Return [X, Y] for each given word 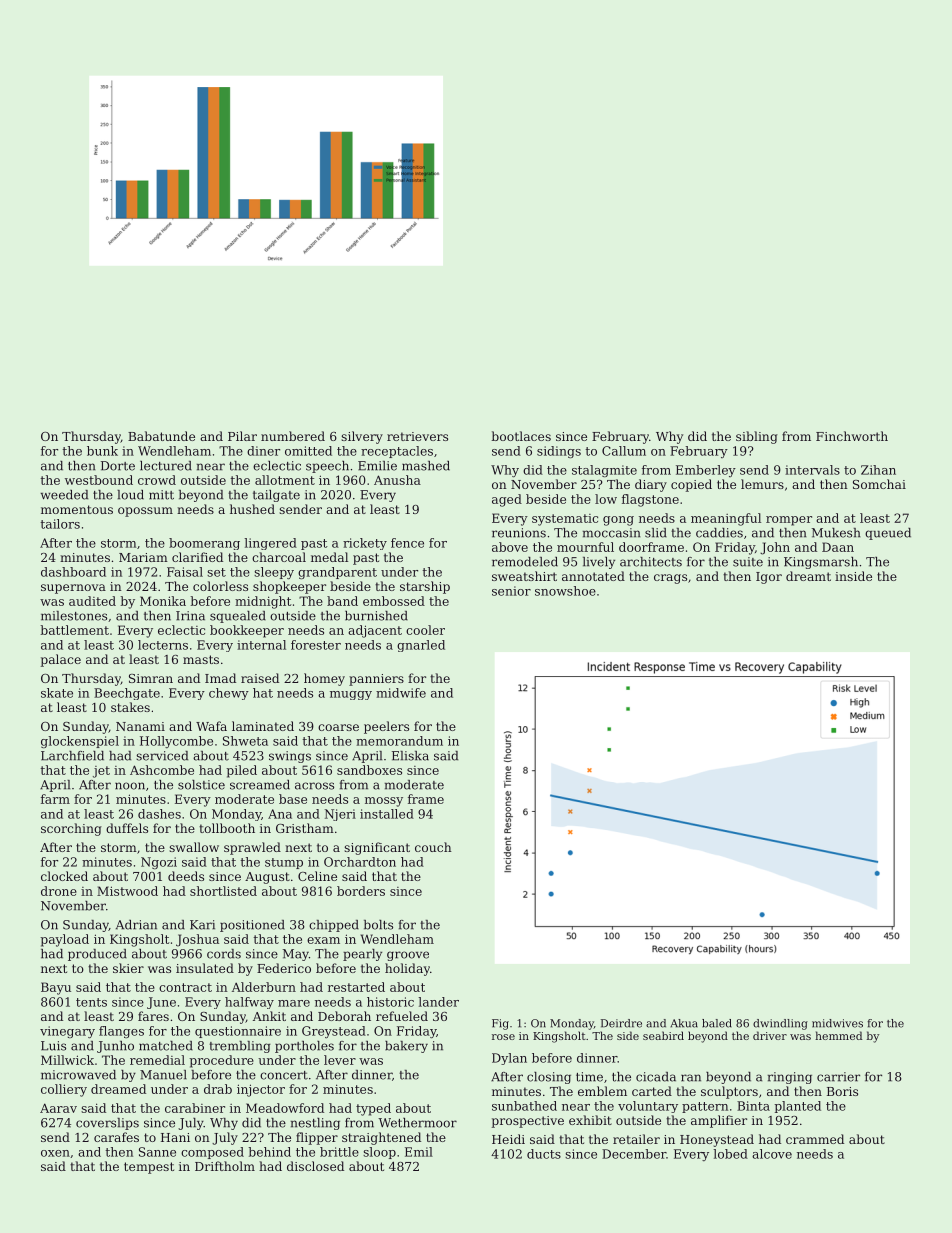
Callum [624, 451]
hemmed [838, 1035]
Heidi [508, 1139]
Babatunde [161, 436]
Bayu [56, 988]
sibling [757, 437]
